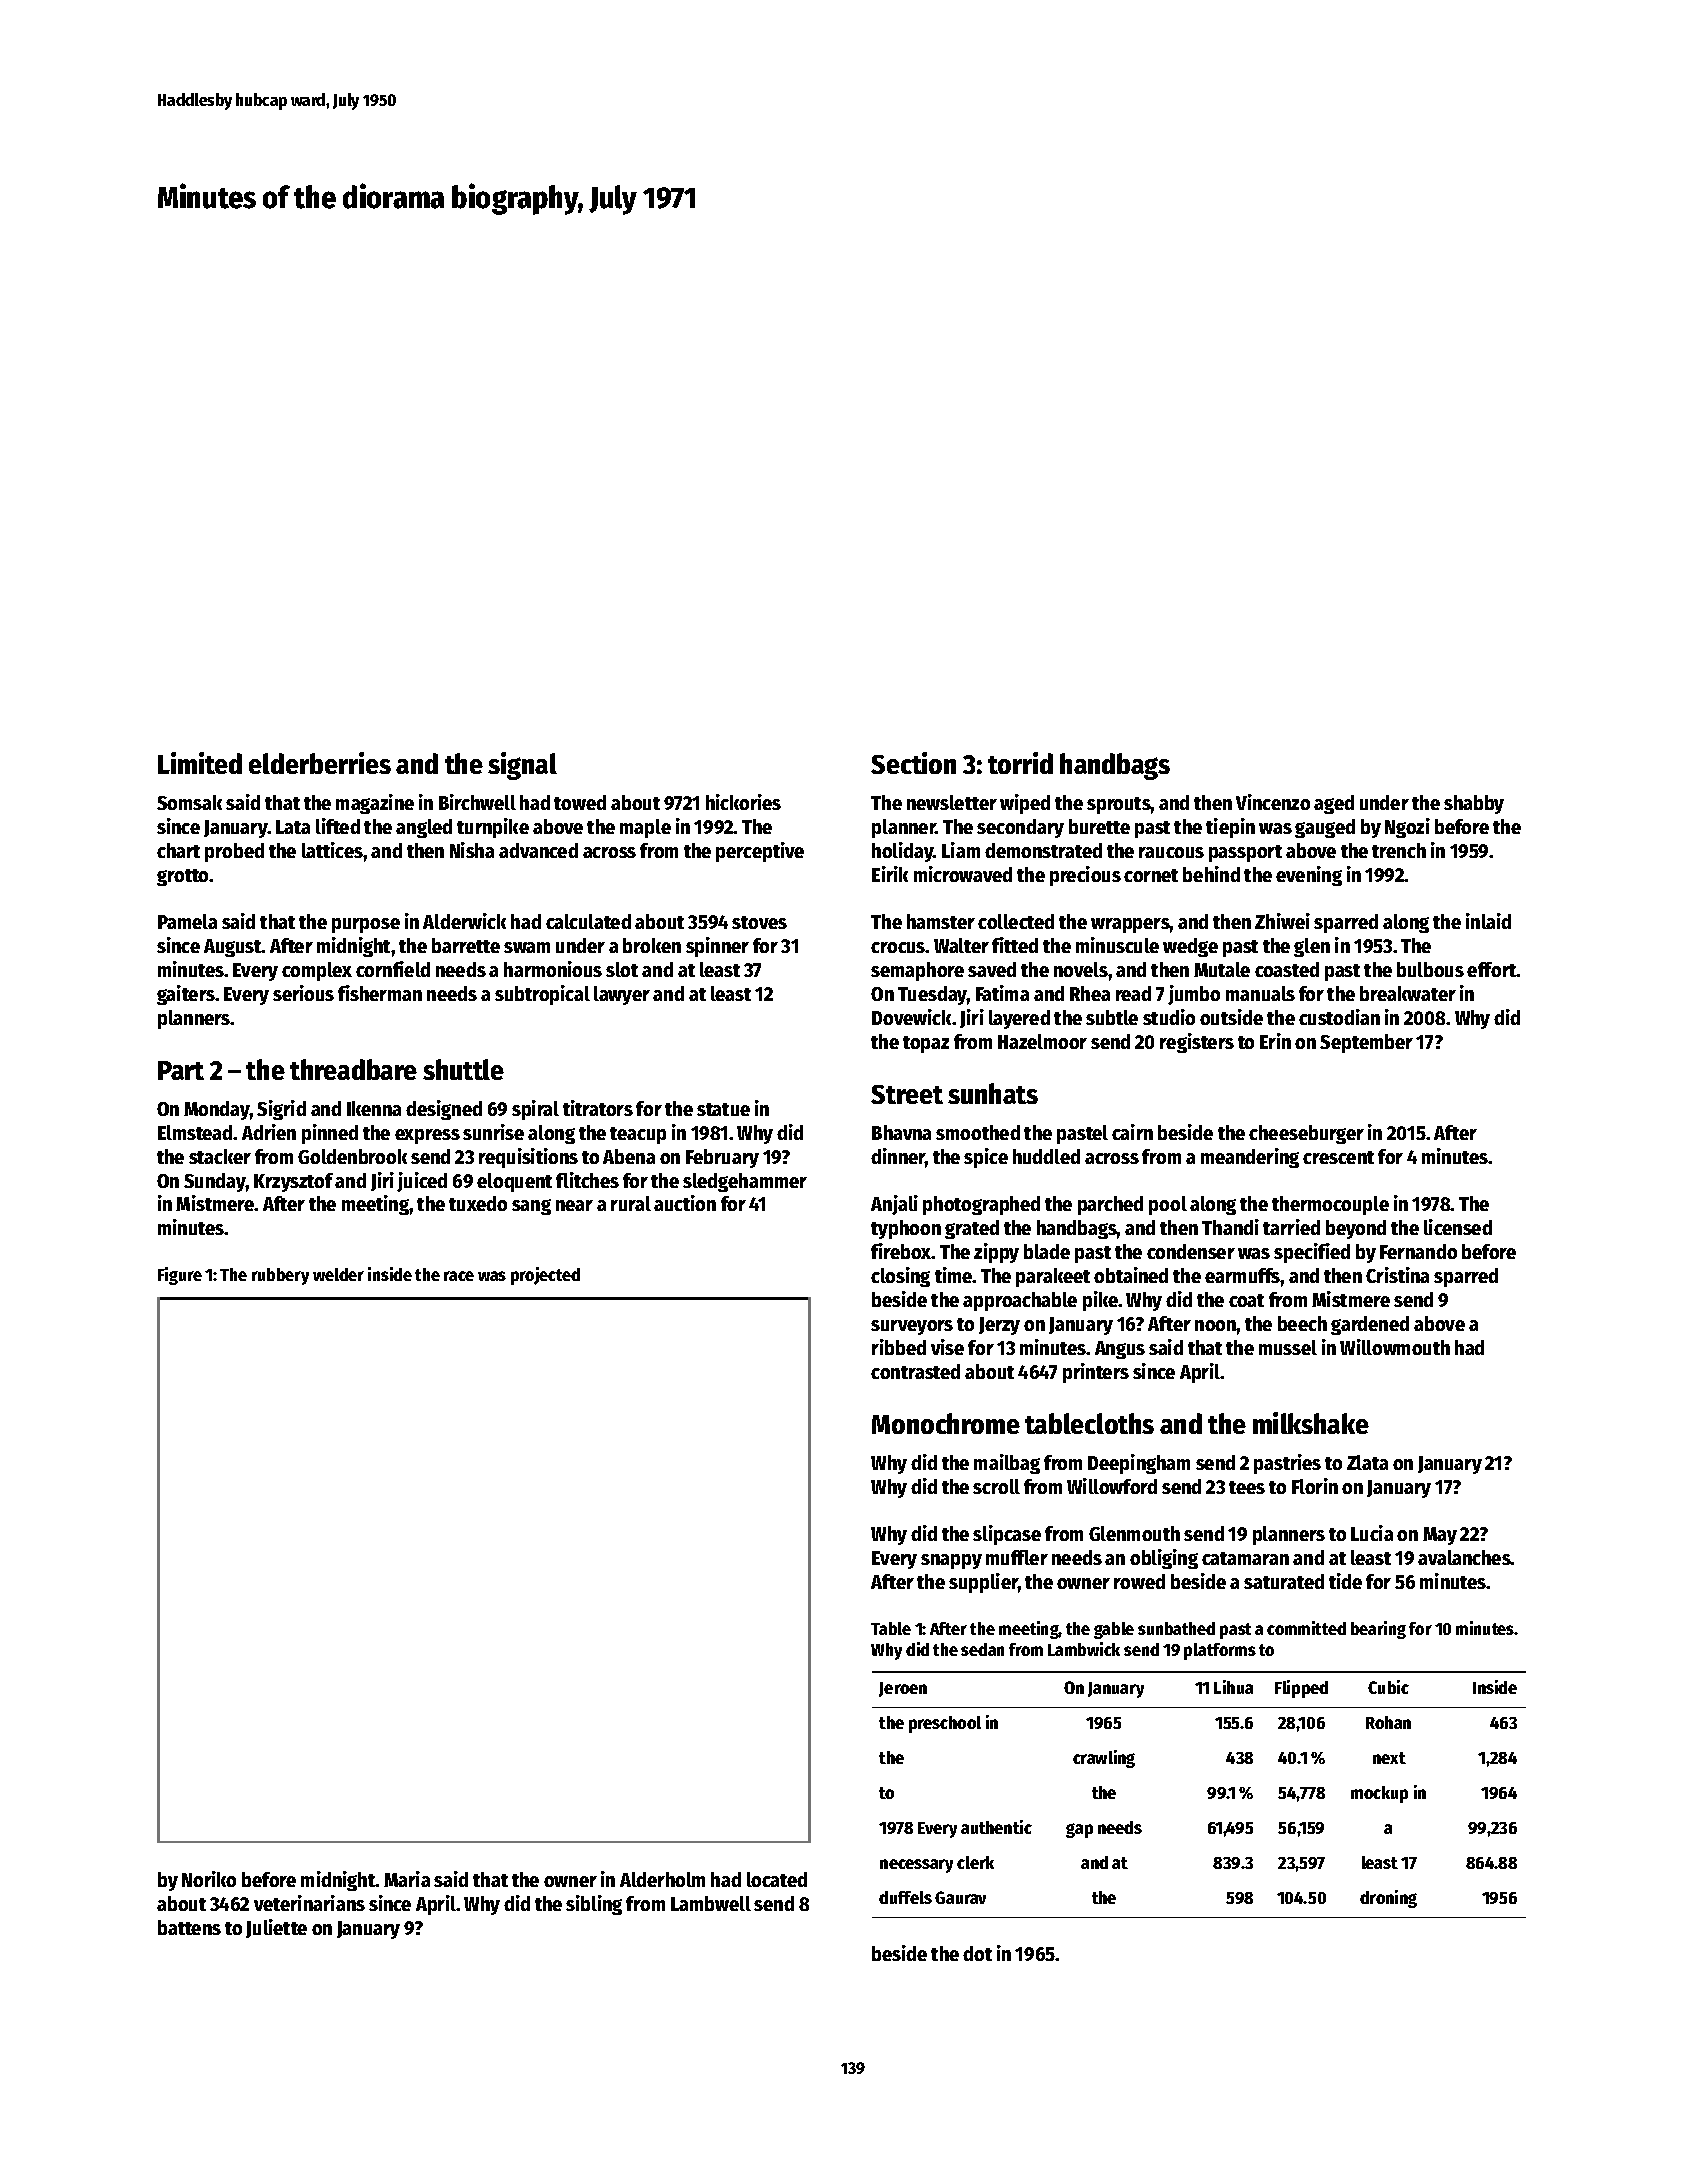 The height and width of the page is (2178, 1683). Describe the element at coordinates (951, 1561) in the page. I see `snappy` at that location.
